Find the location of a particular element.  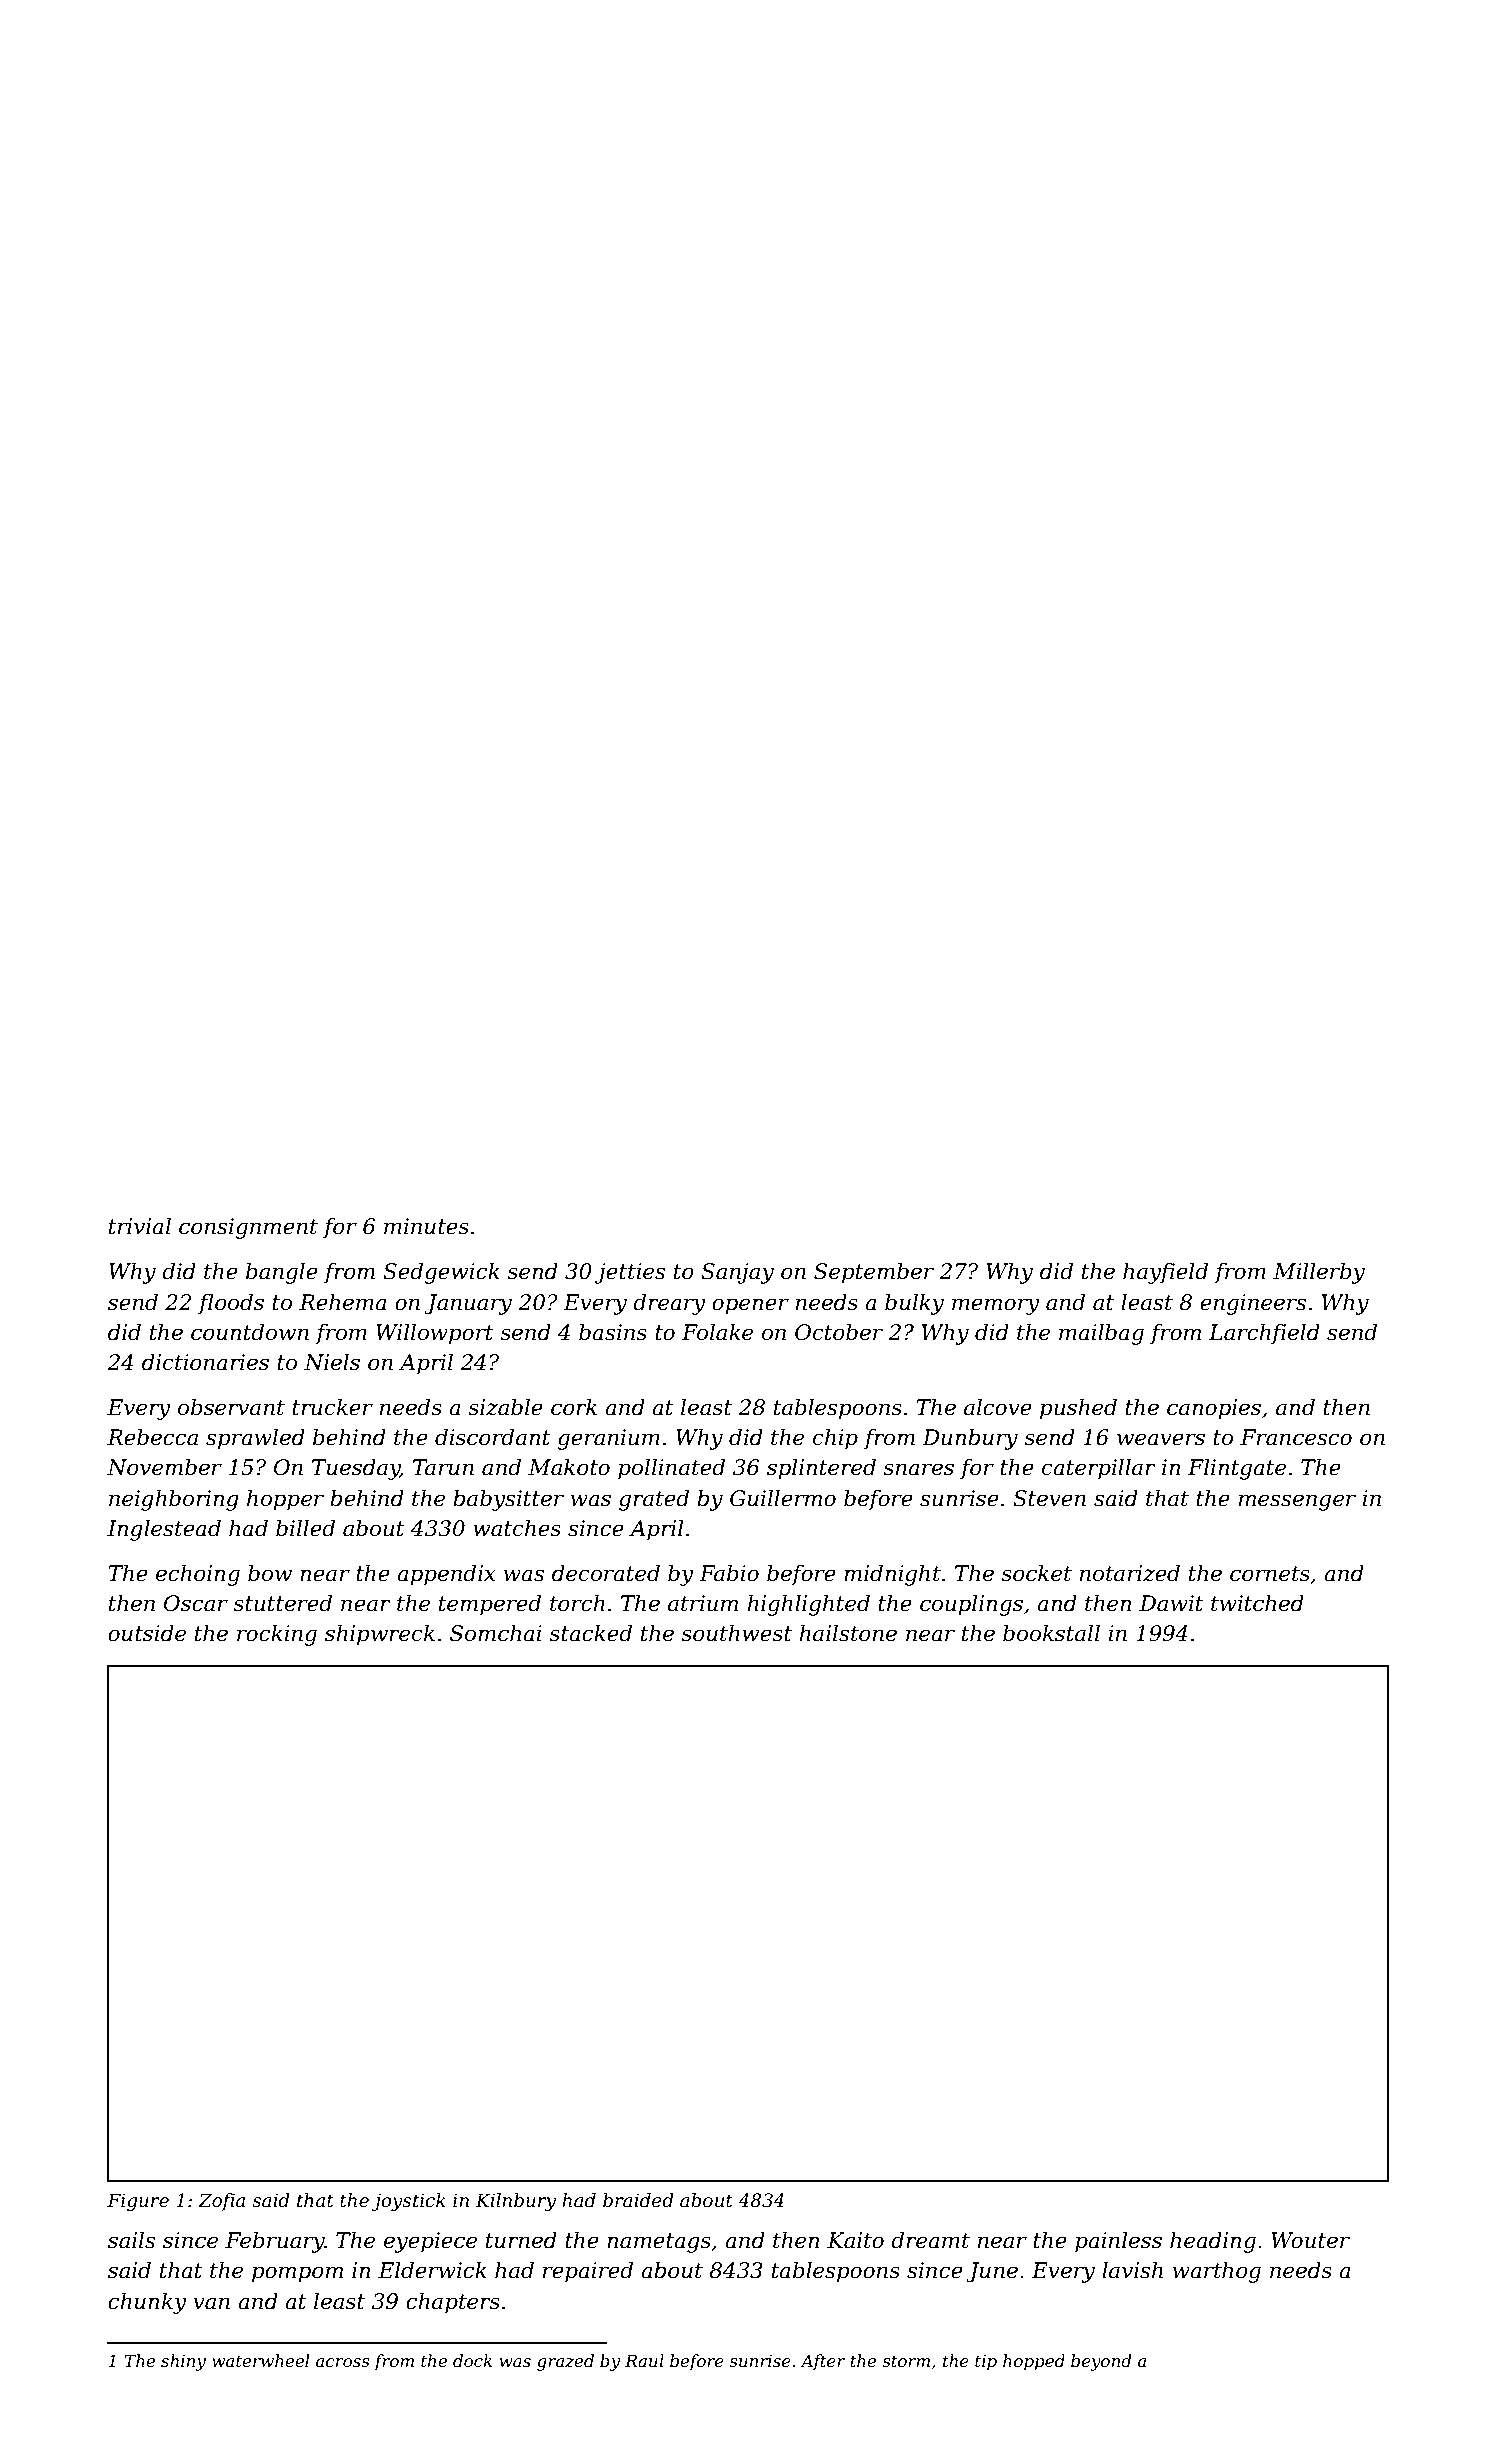

decorated is located at coordinates (606, 1573).
